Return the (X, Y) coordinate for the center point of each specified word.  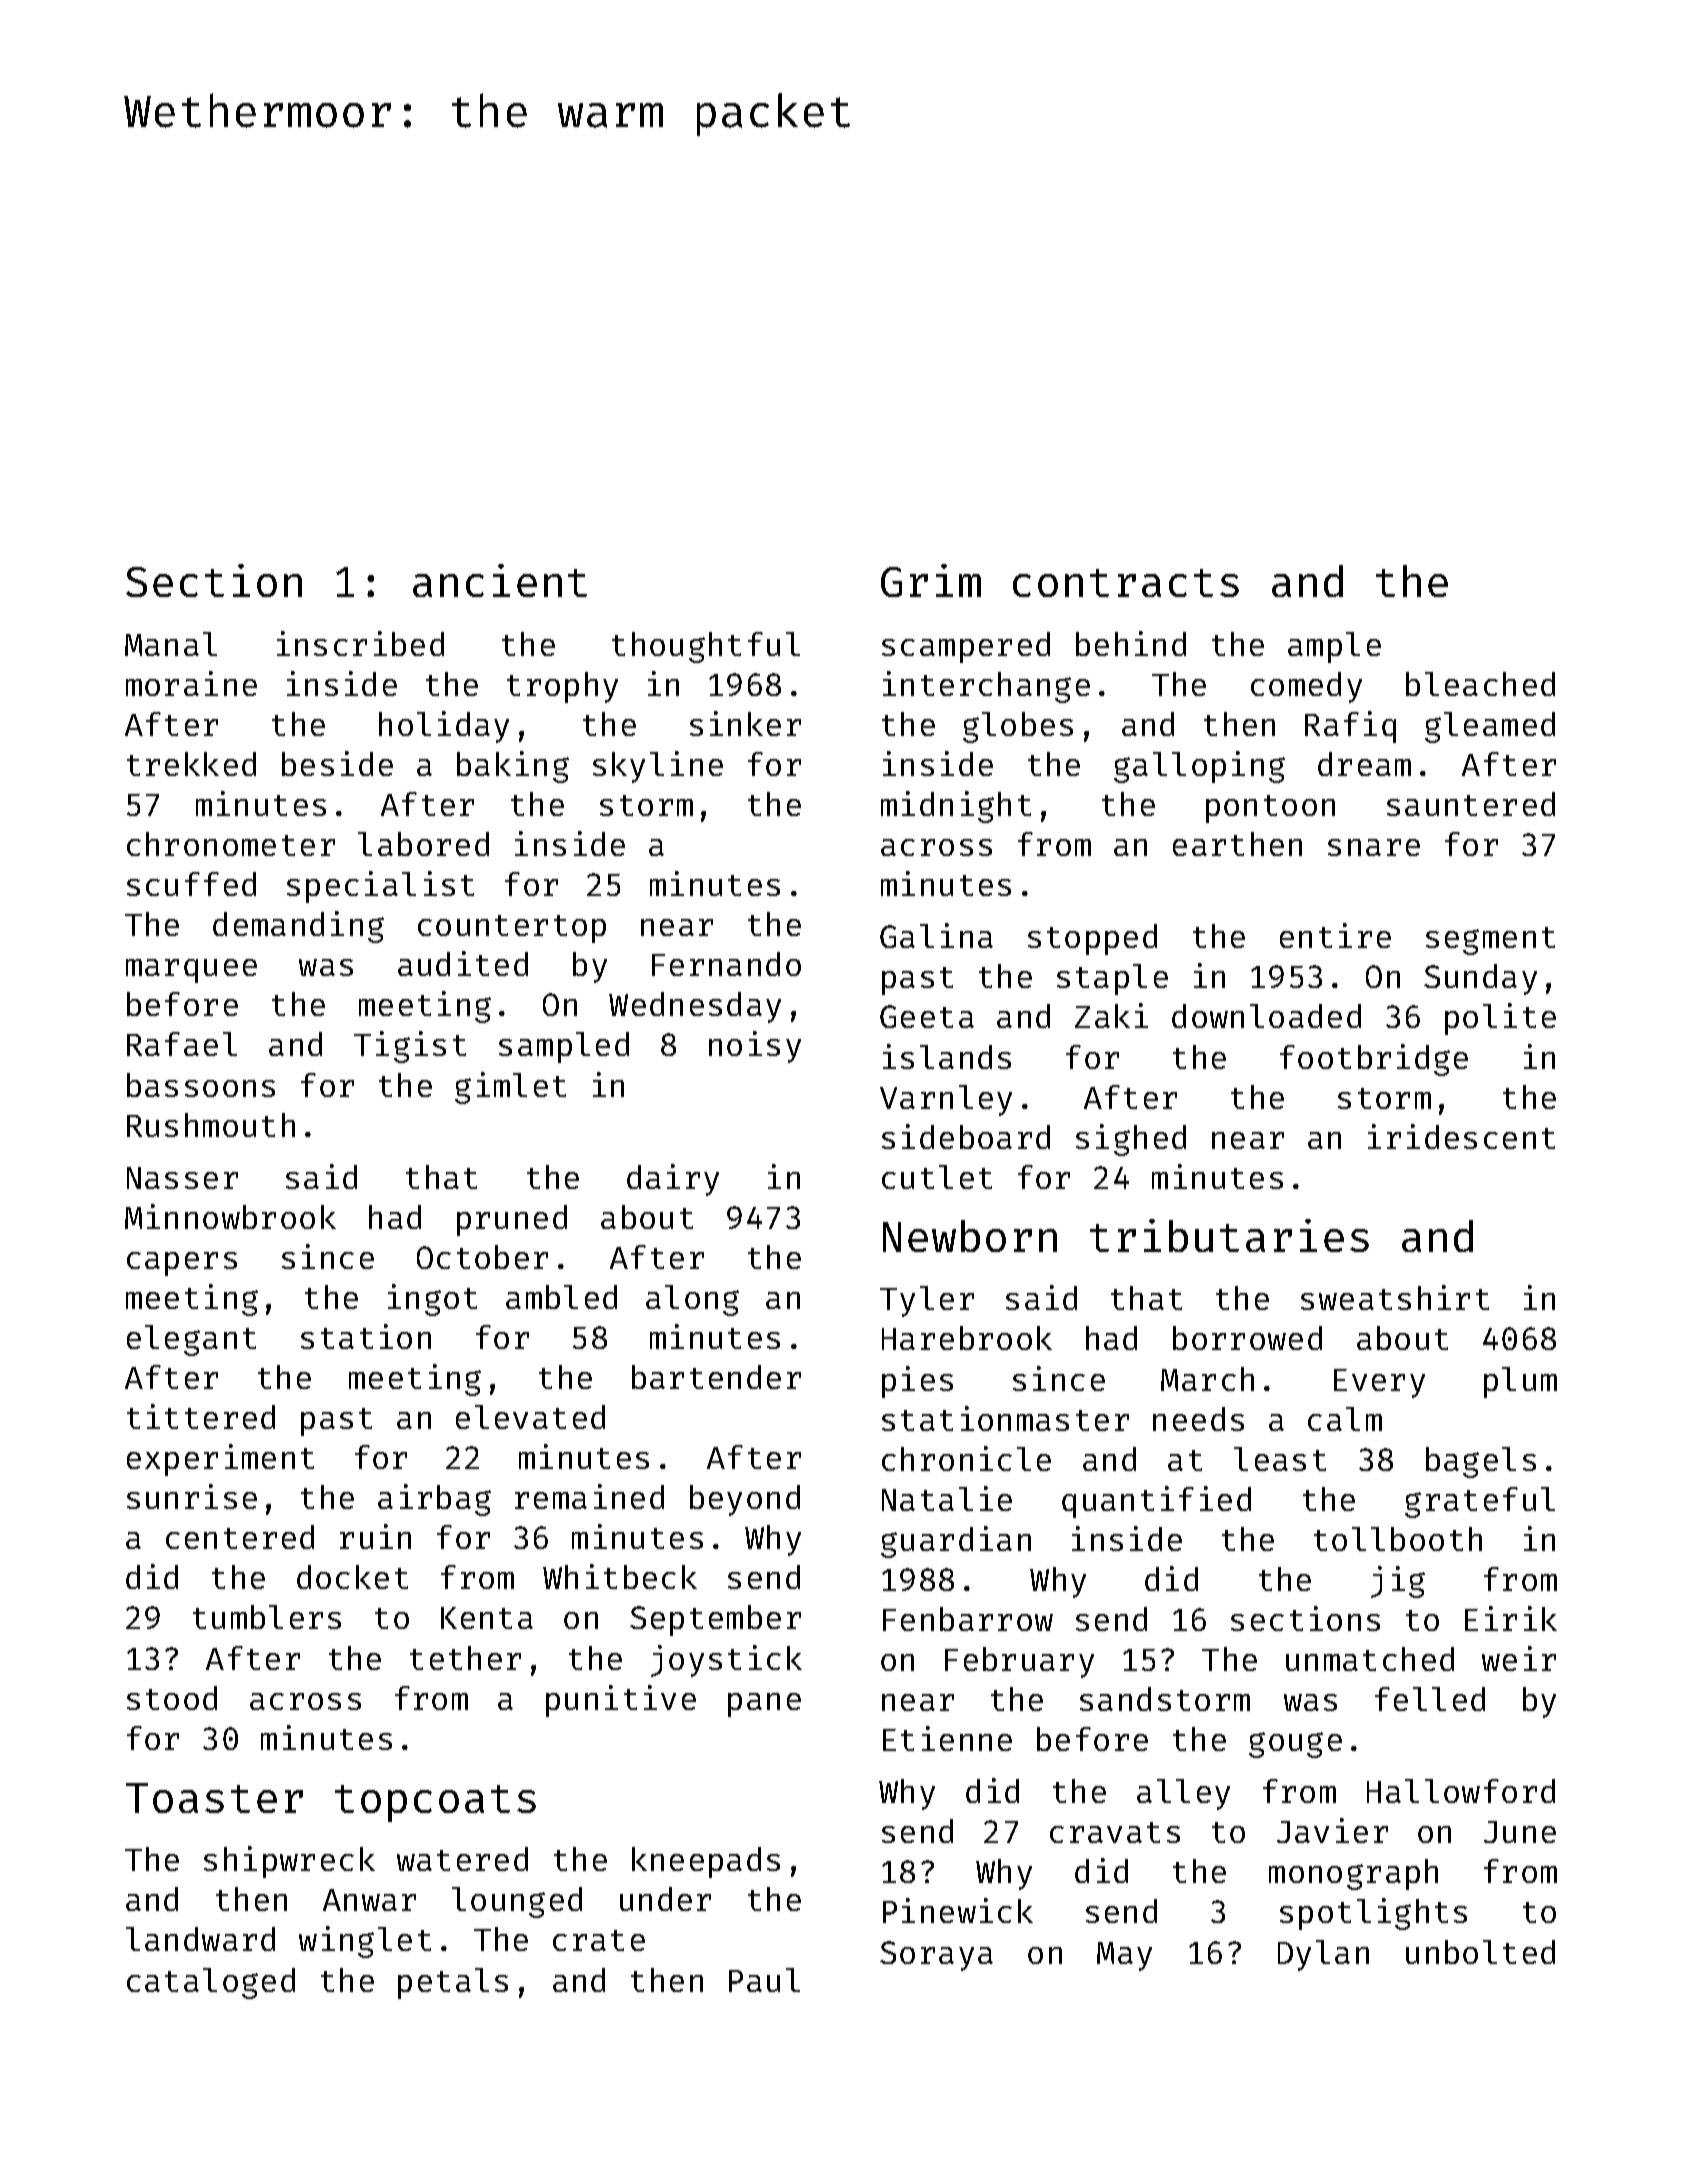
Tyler (927, 1301)
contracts (1126, 583)
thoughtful (706, 647)
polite (1500, 1019)
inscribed (360, 643)
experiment (220, 1460)
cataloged (211, 1983)
